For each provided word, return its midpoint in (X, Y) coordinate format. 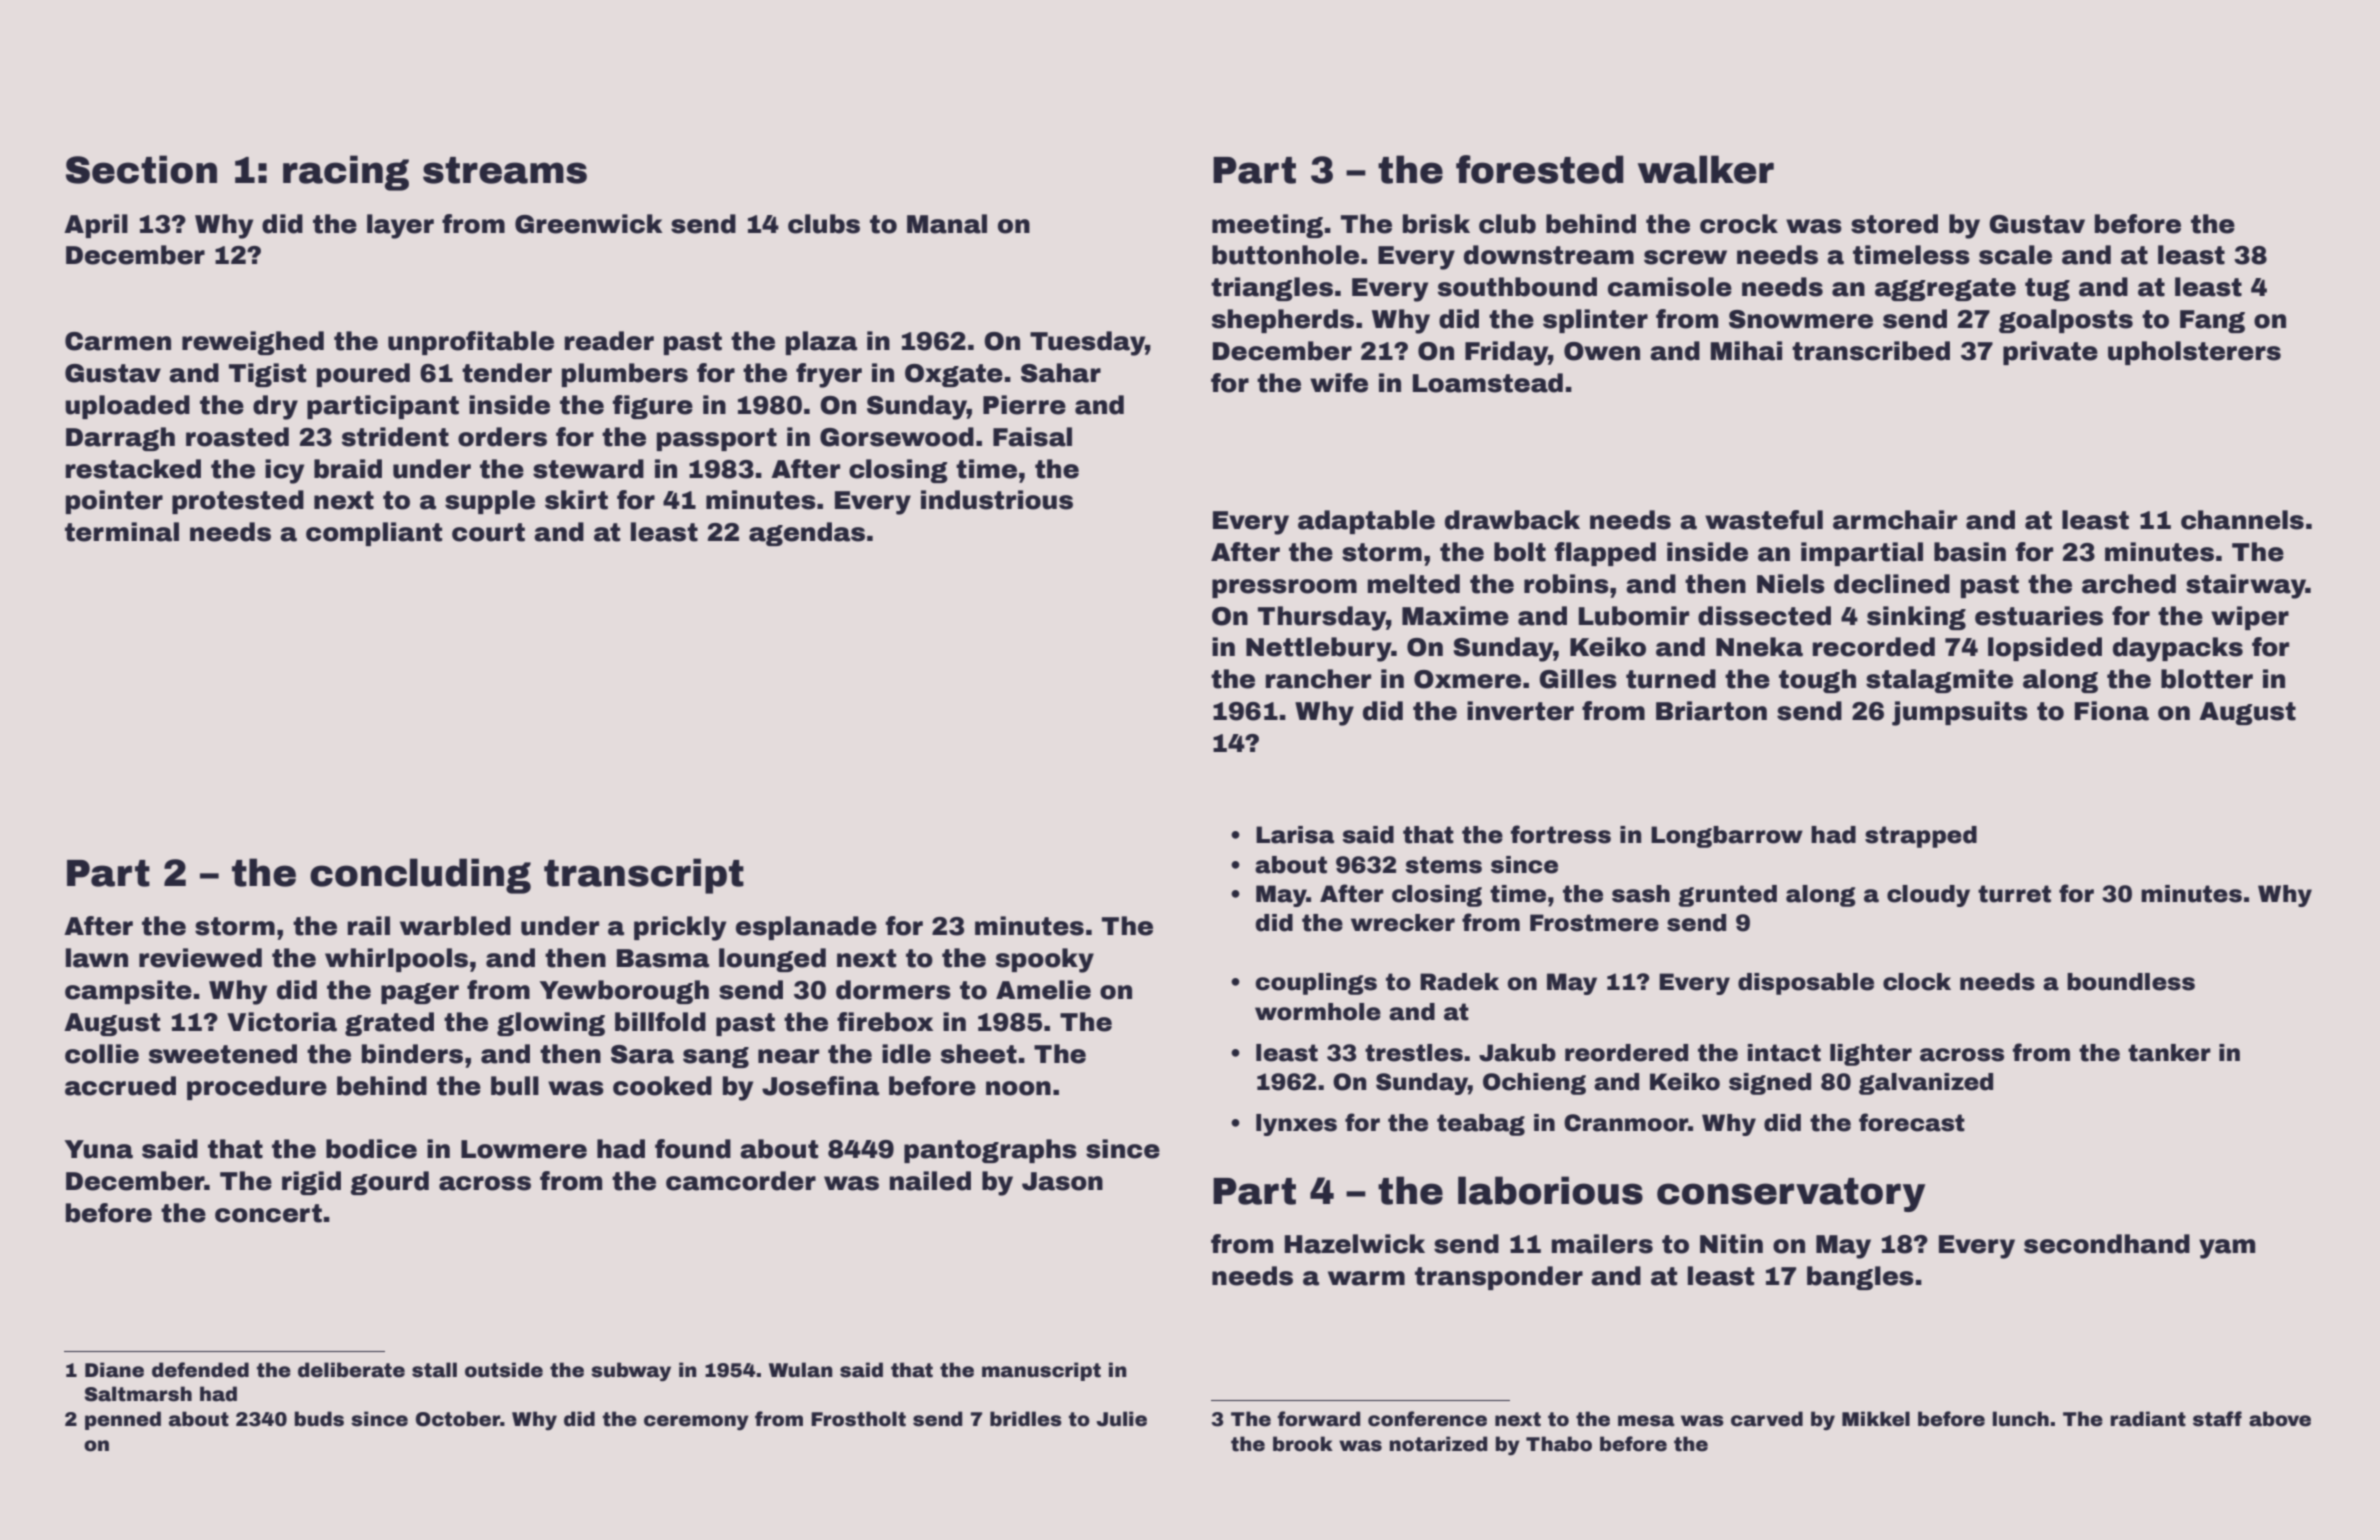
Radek (1459, 982)
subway (631, 1372)
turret (2014, 894)
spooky (1045, 960)
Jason (1062, 1181)
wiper (2250, 618)
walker (1706, 169)
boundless (2131, 982)
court (488, 532)
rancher (1318, 679)
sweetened (223, 1054)
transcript (644, 876)
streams (505, 170)
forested (1540, 169)
